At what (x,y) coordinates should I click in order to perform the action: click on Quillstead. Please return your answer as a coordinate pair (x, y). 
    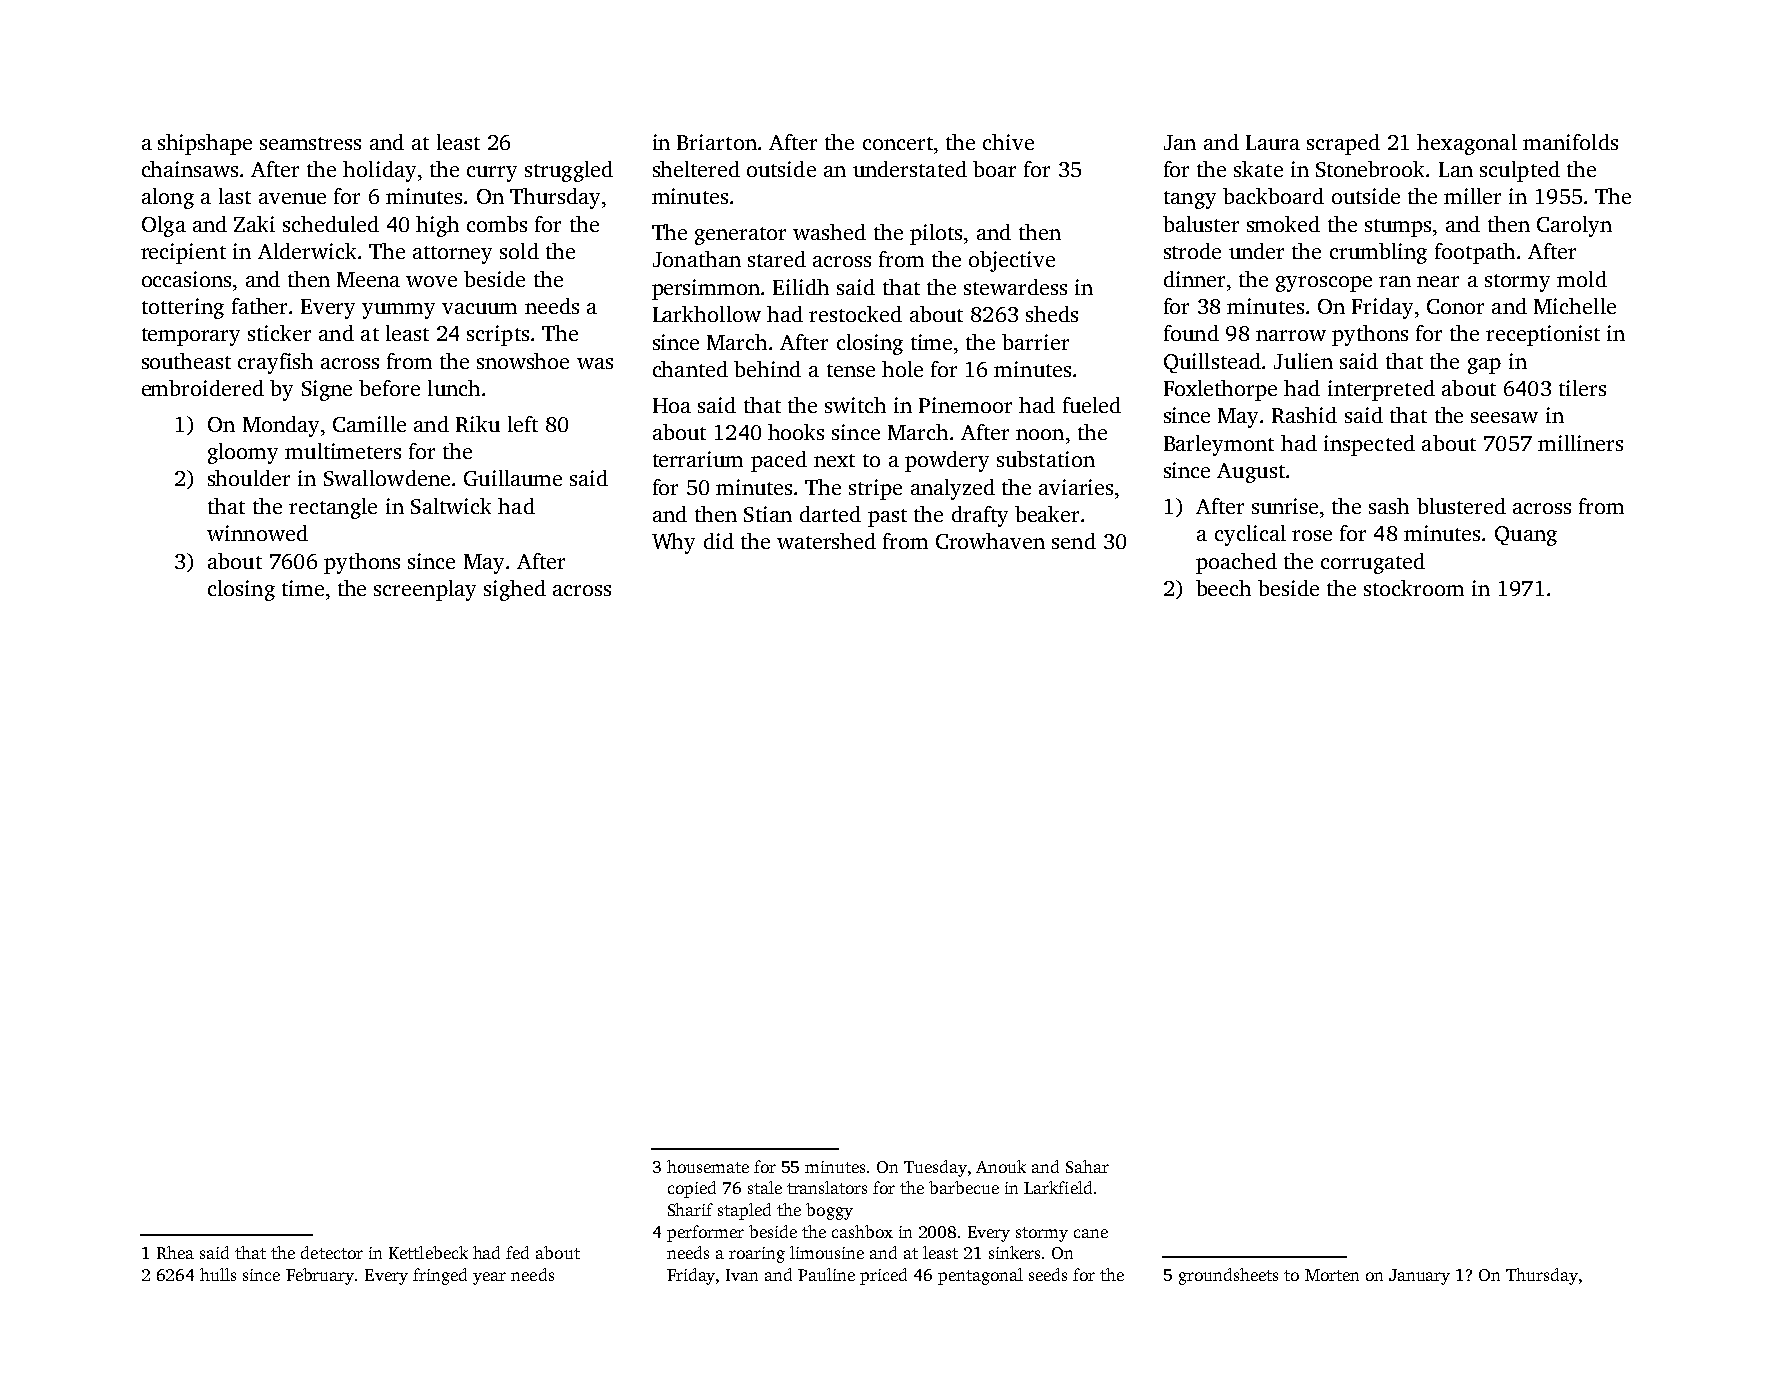
    Looking at the image, I should click on (1212, 363).
